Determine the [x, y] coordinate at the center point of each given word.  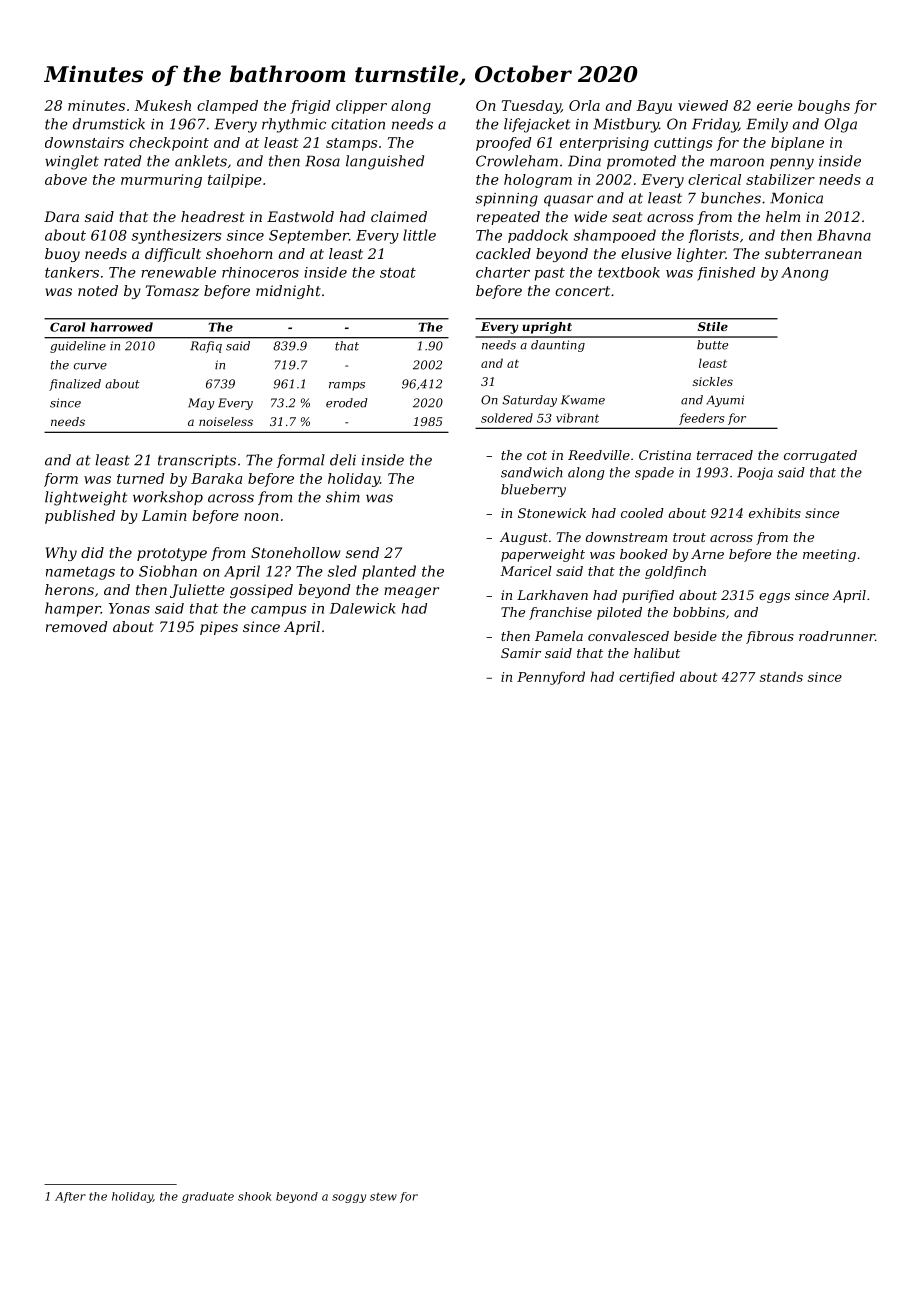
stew [383, 1196]
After [70, 1197]
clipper [361, 107]
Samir [521, 653]
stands [781, 676]
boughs [824, 107]
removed [76, 626]
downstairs [84, 142]
